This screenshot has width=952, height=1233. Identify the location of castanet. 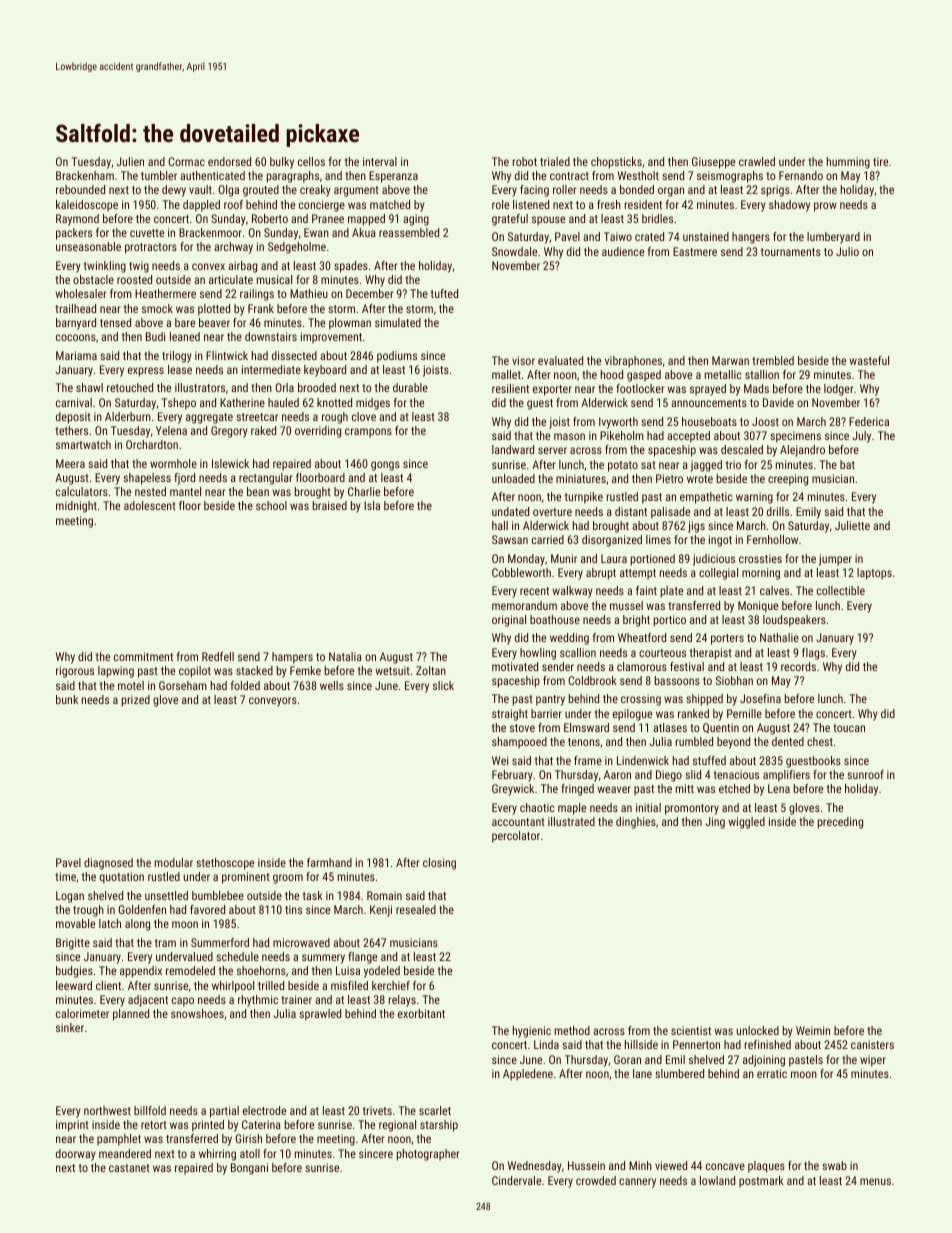
(129, 1168).
